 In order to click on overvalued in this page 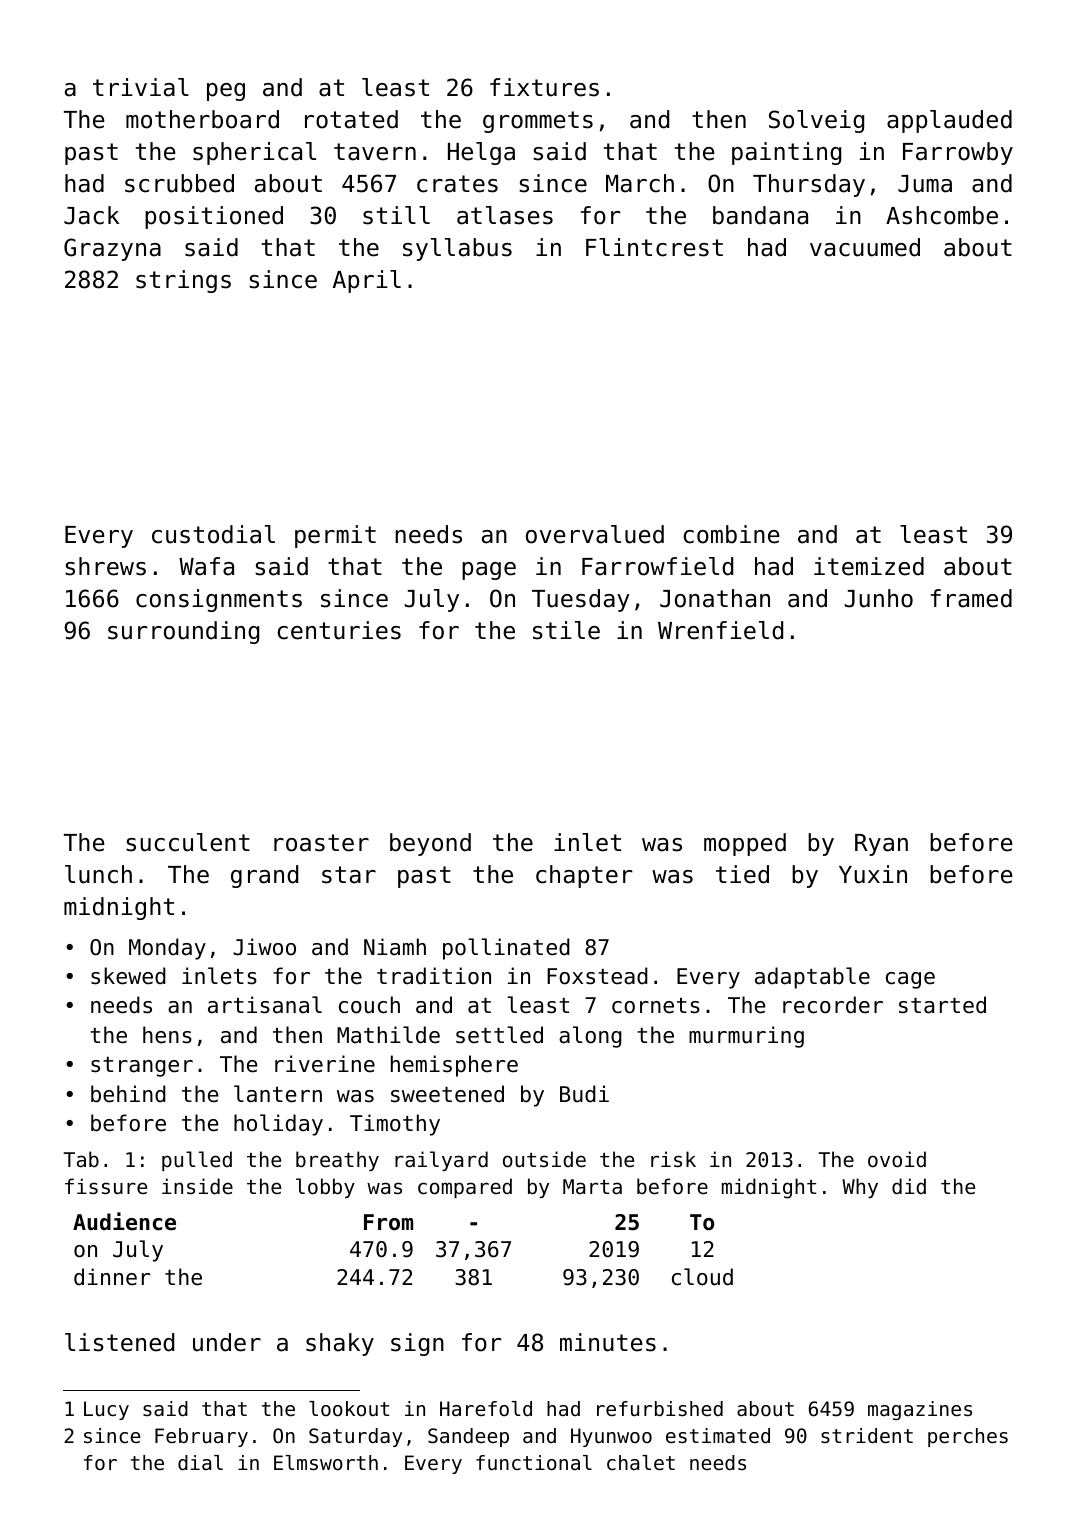, I will do `click(595, 534)`.
